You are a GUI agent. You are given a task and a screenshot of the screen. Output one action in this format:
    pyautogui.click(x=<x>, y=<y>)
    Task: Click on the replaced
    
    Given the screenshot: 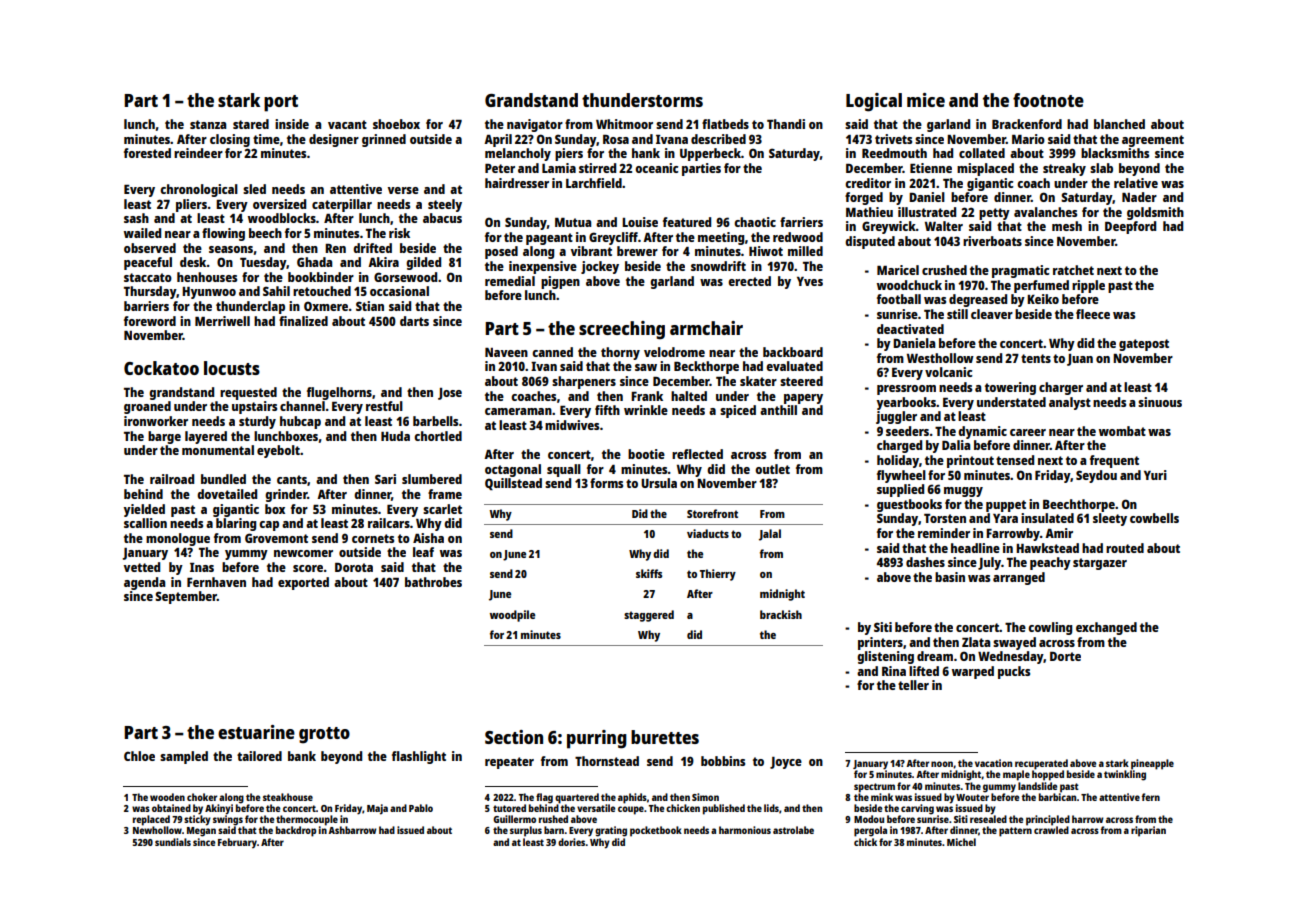 What is the action you would take?
    pyautogui.click(x=151, y=820)
